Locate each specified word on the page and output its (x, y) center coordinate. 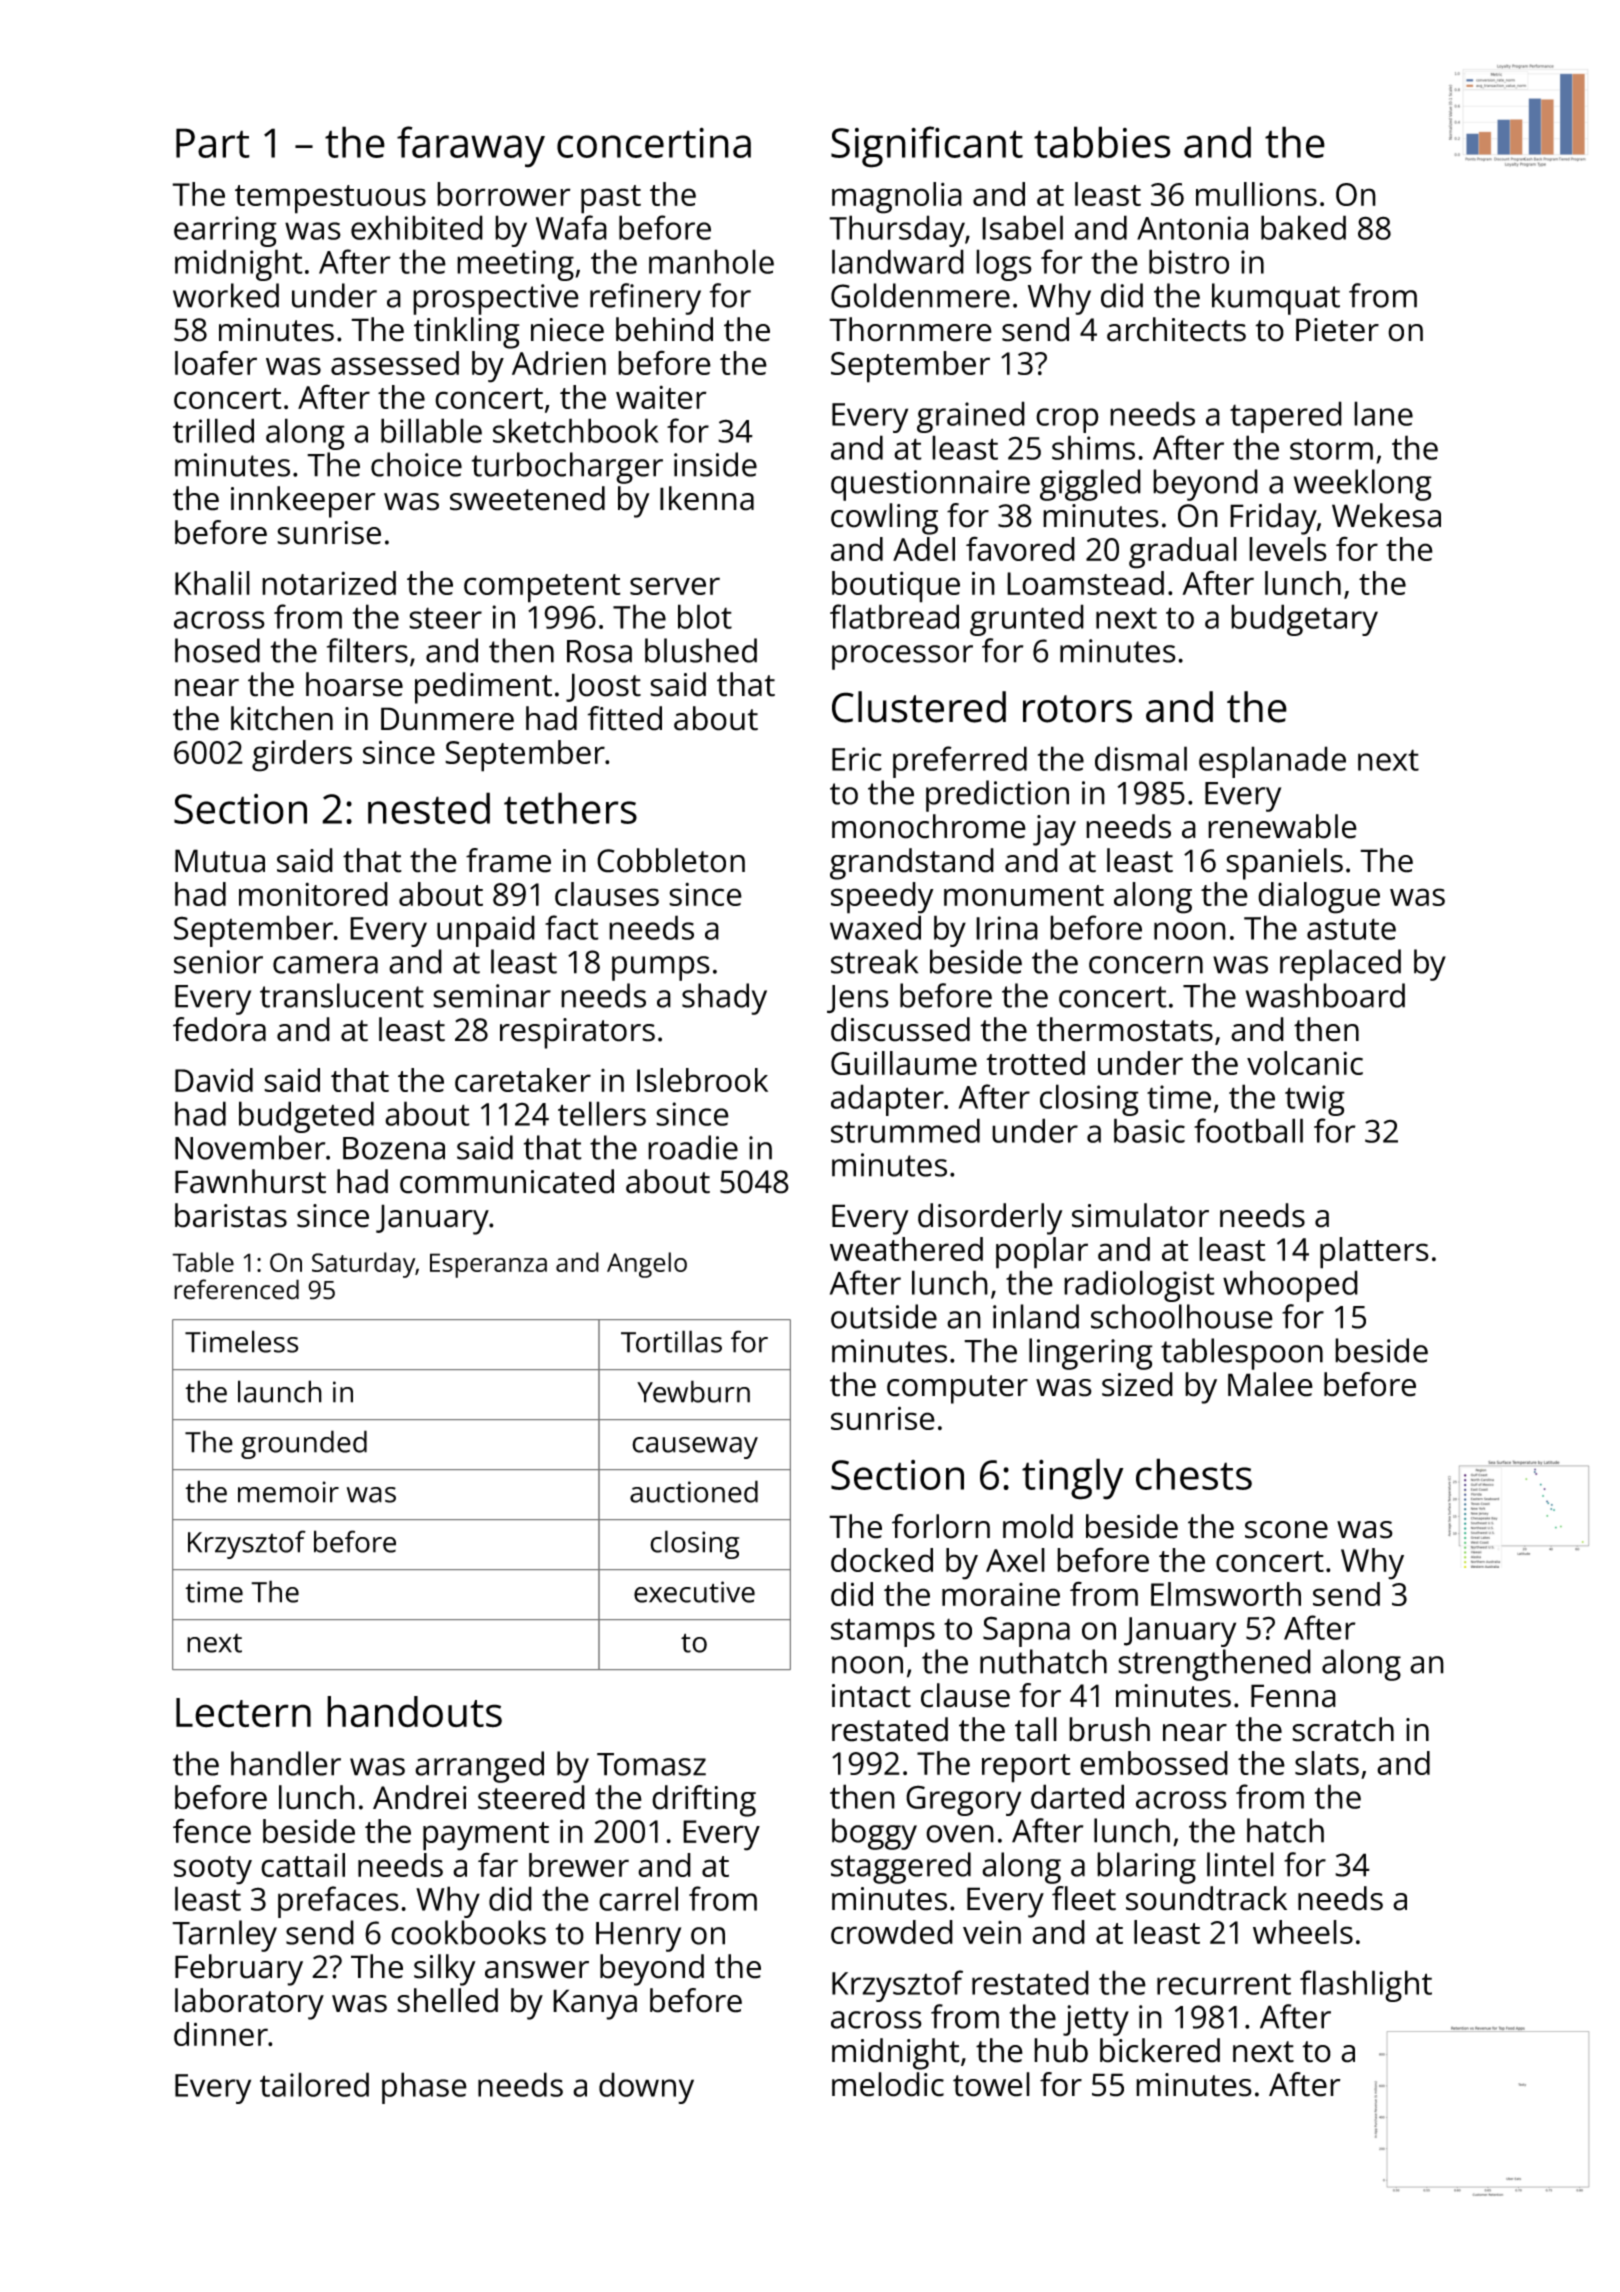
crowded (892, 1932)
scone (1286, 1530)
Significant (927, 147)
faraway (471, 147)
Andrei (420, 1797)
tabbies (1102, 142)
